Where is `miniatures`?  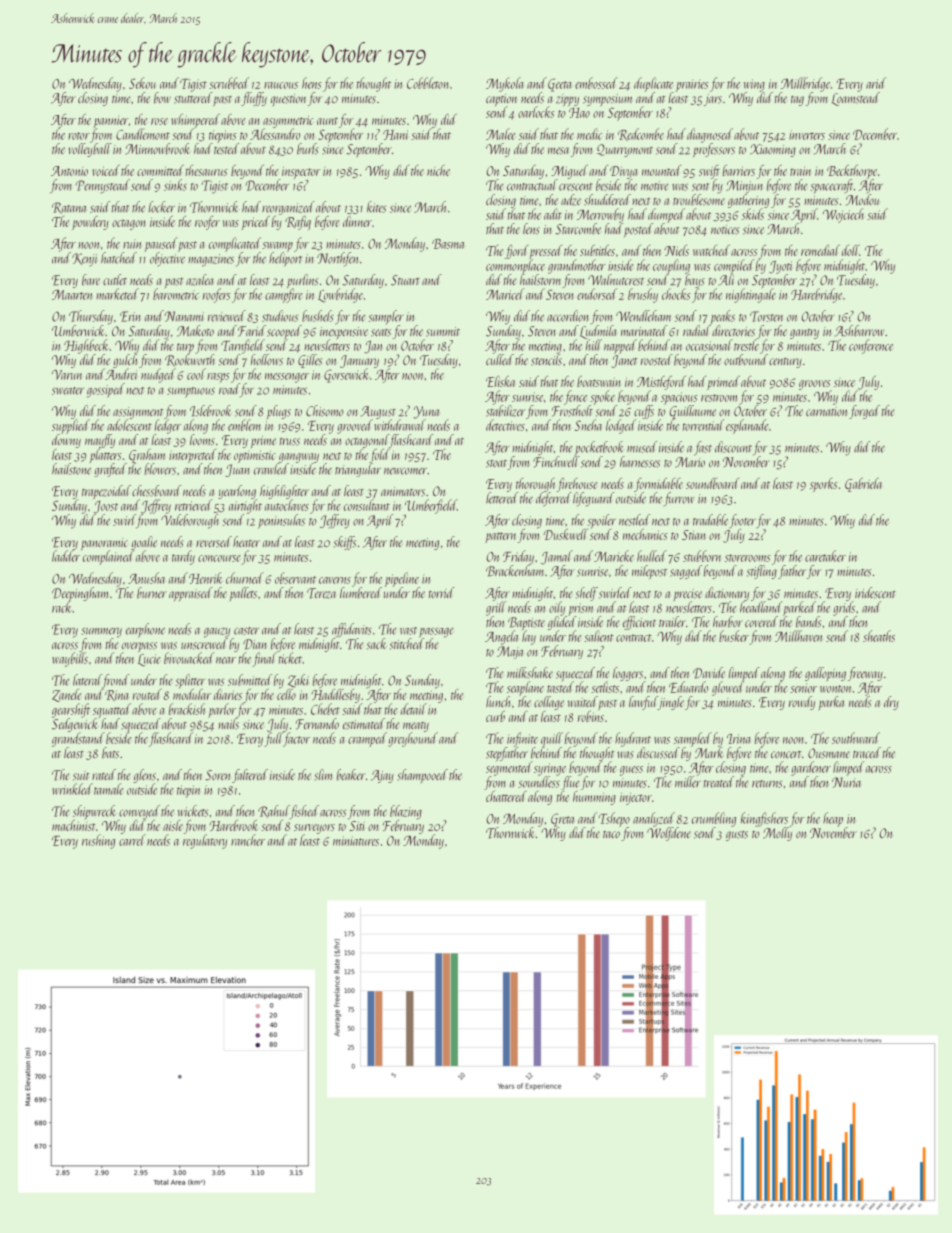
miniatures is located at coordinates (356, 841).
